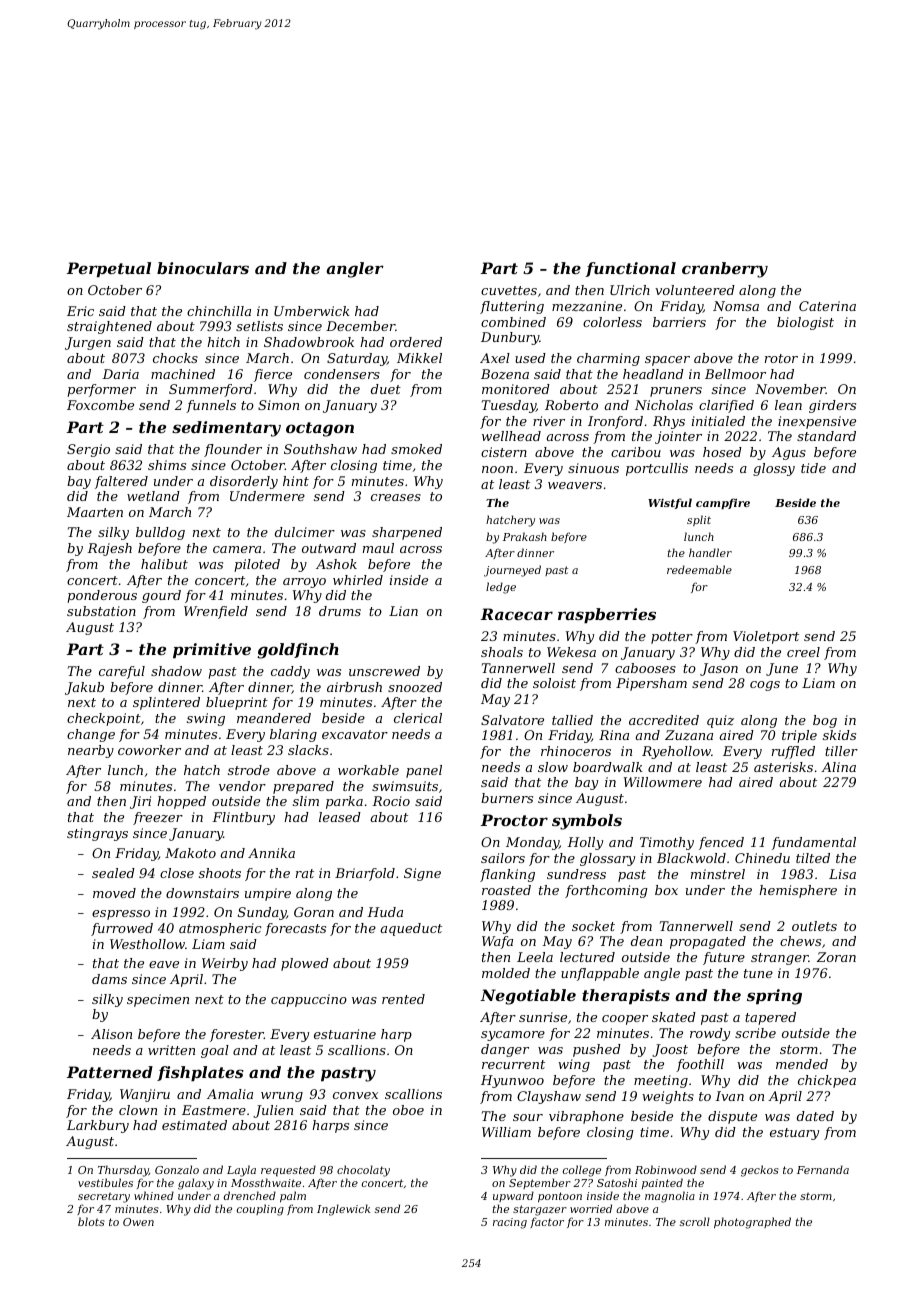  Describe the element at coordinates (725, 270) in the image. I see `cranberry` at that location.
